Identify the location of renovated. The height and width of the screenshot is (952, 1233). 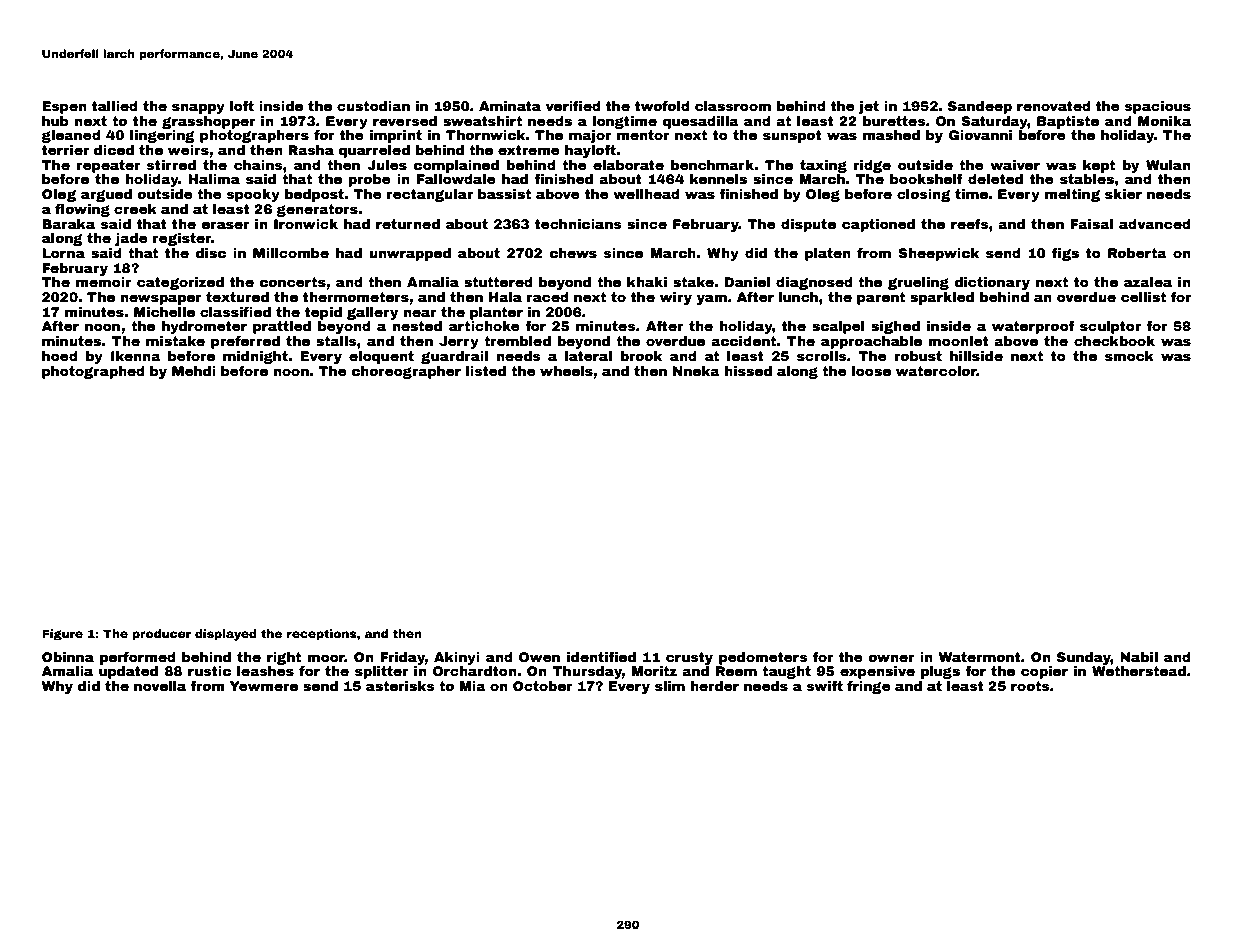
(1054, 106).
